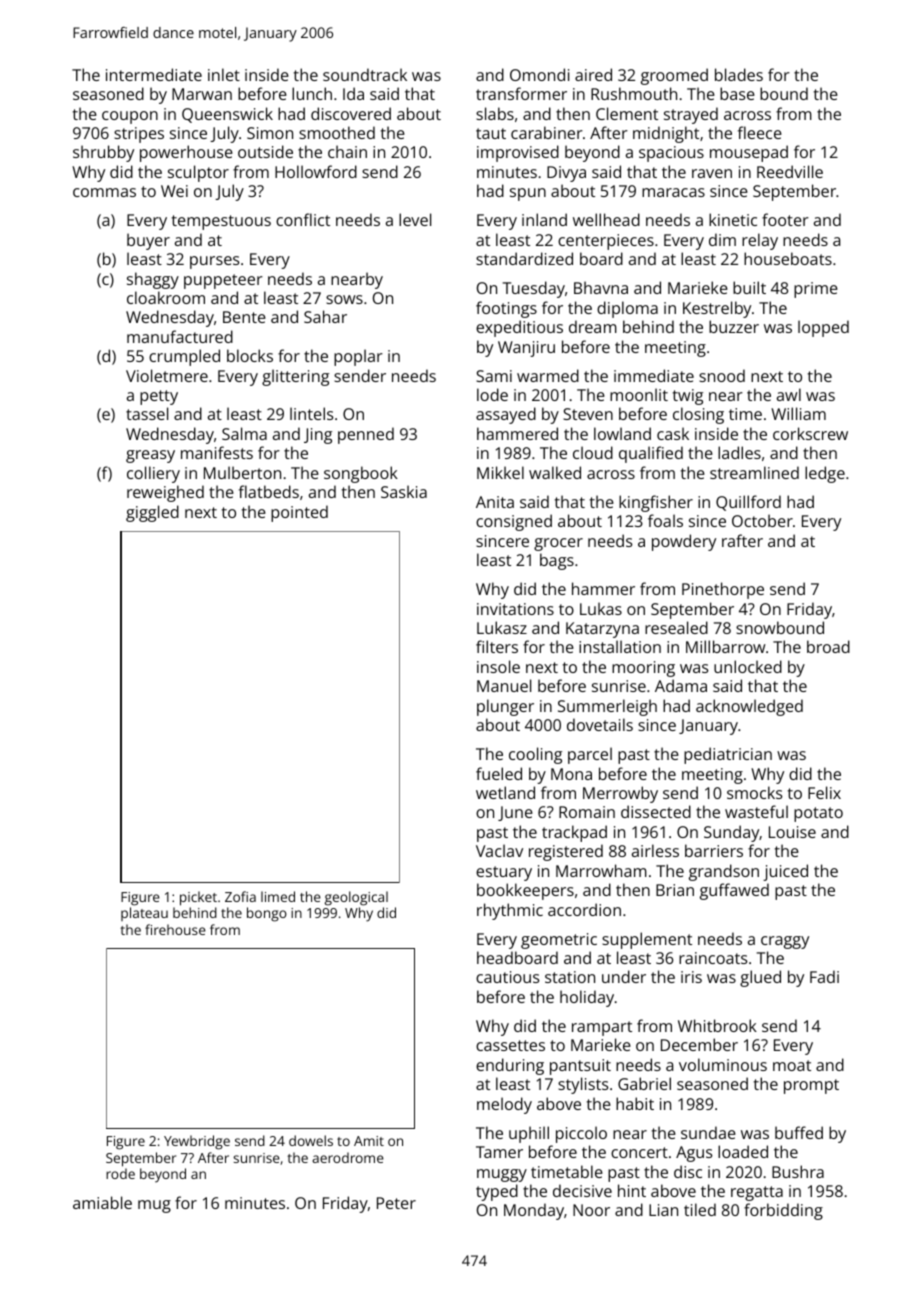  What do you see at coordinates (558, 544) in the page?
I see `grocer` at bounding box center [558, 544].
